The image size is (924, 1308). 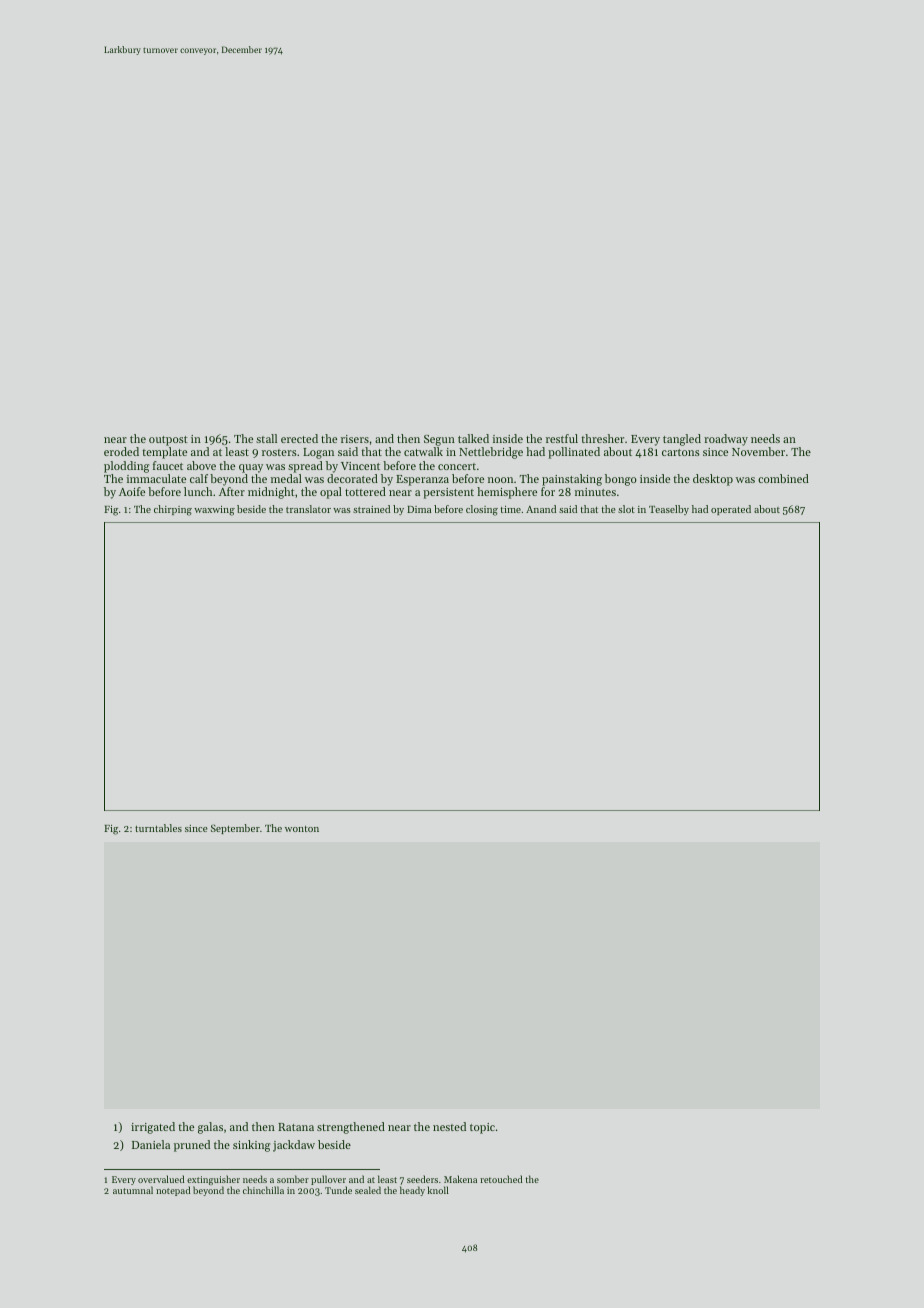 What do you see at coordinates (449, 1126) in the page?
I see `nested` at bounding box center [449, 1126].
